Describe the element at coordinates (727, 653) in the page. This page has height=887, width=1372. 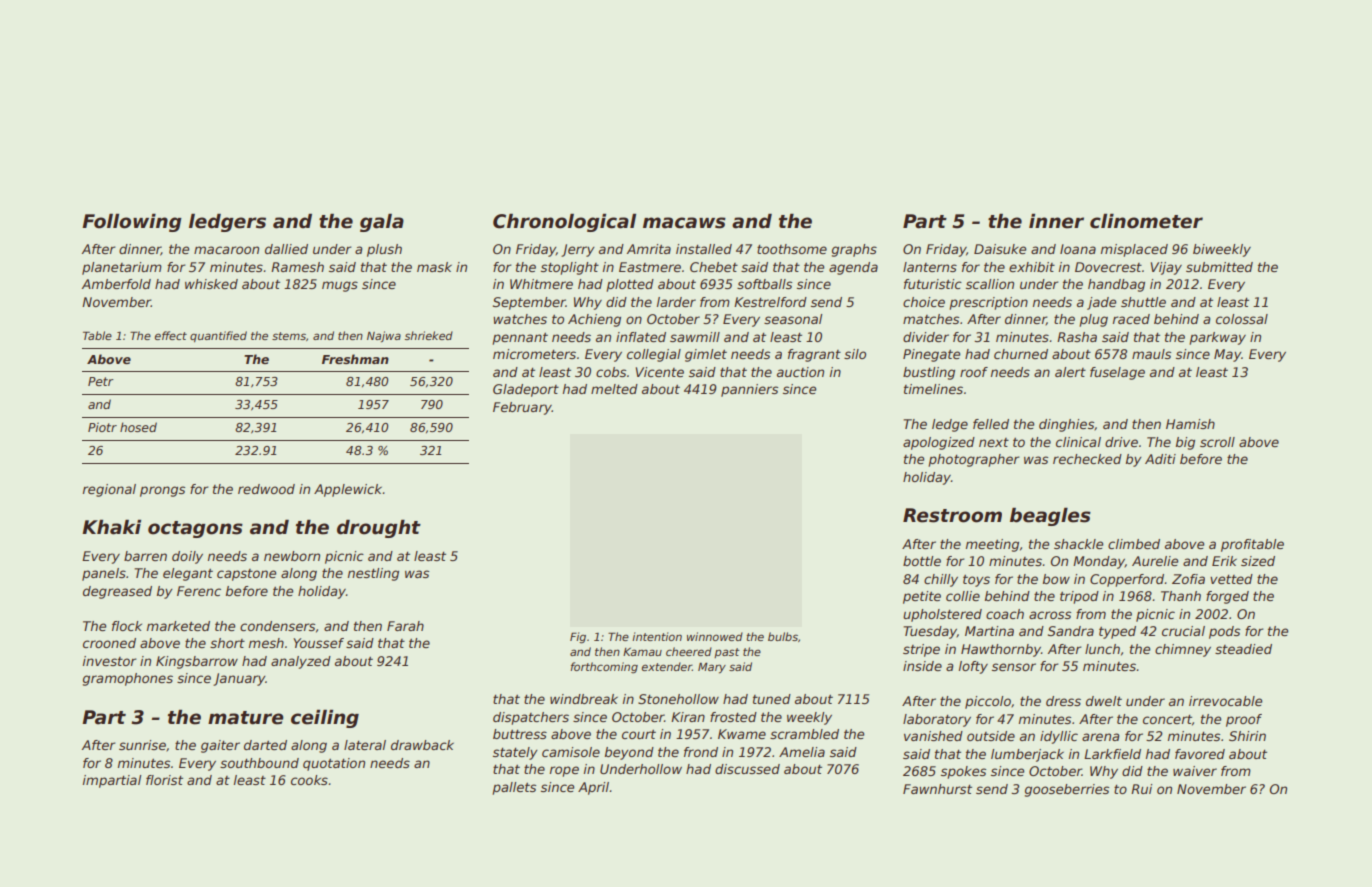
I see `past` at that location.
